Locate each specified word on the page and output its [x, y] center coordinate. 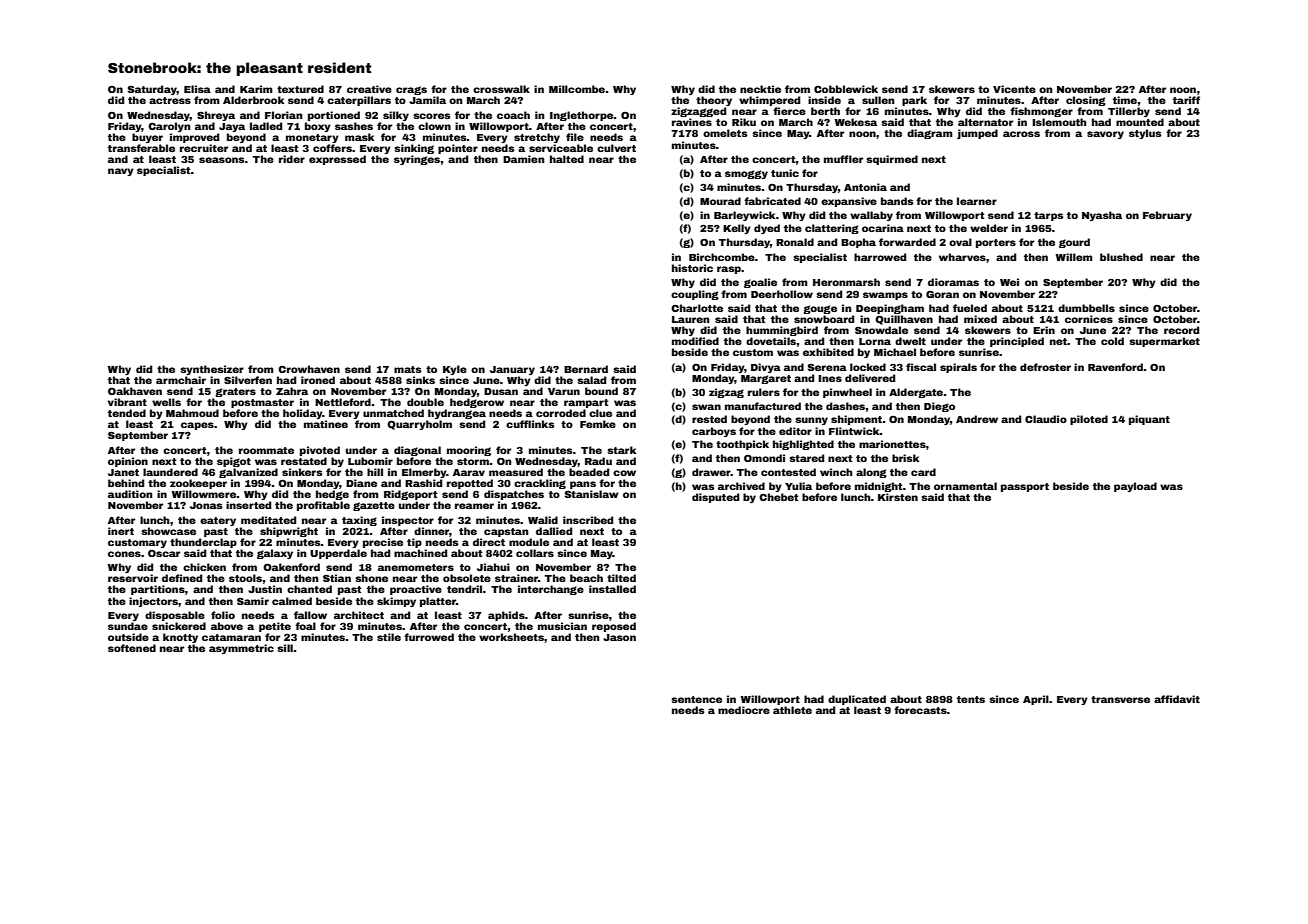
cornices [1089, 319]
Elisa [197, 89]
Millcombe [577, 89]
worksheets [511, 637]
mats [407, 369]
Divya [766, 368]
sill [285, 648]
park [914, 101]
